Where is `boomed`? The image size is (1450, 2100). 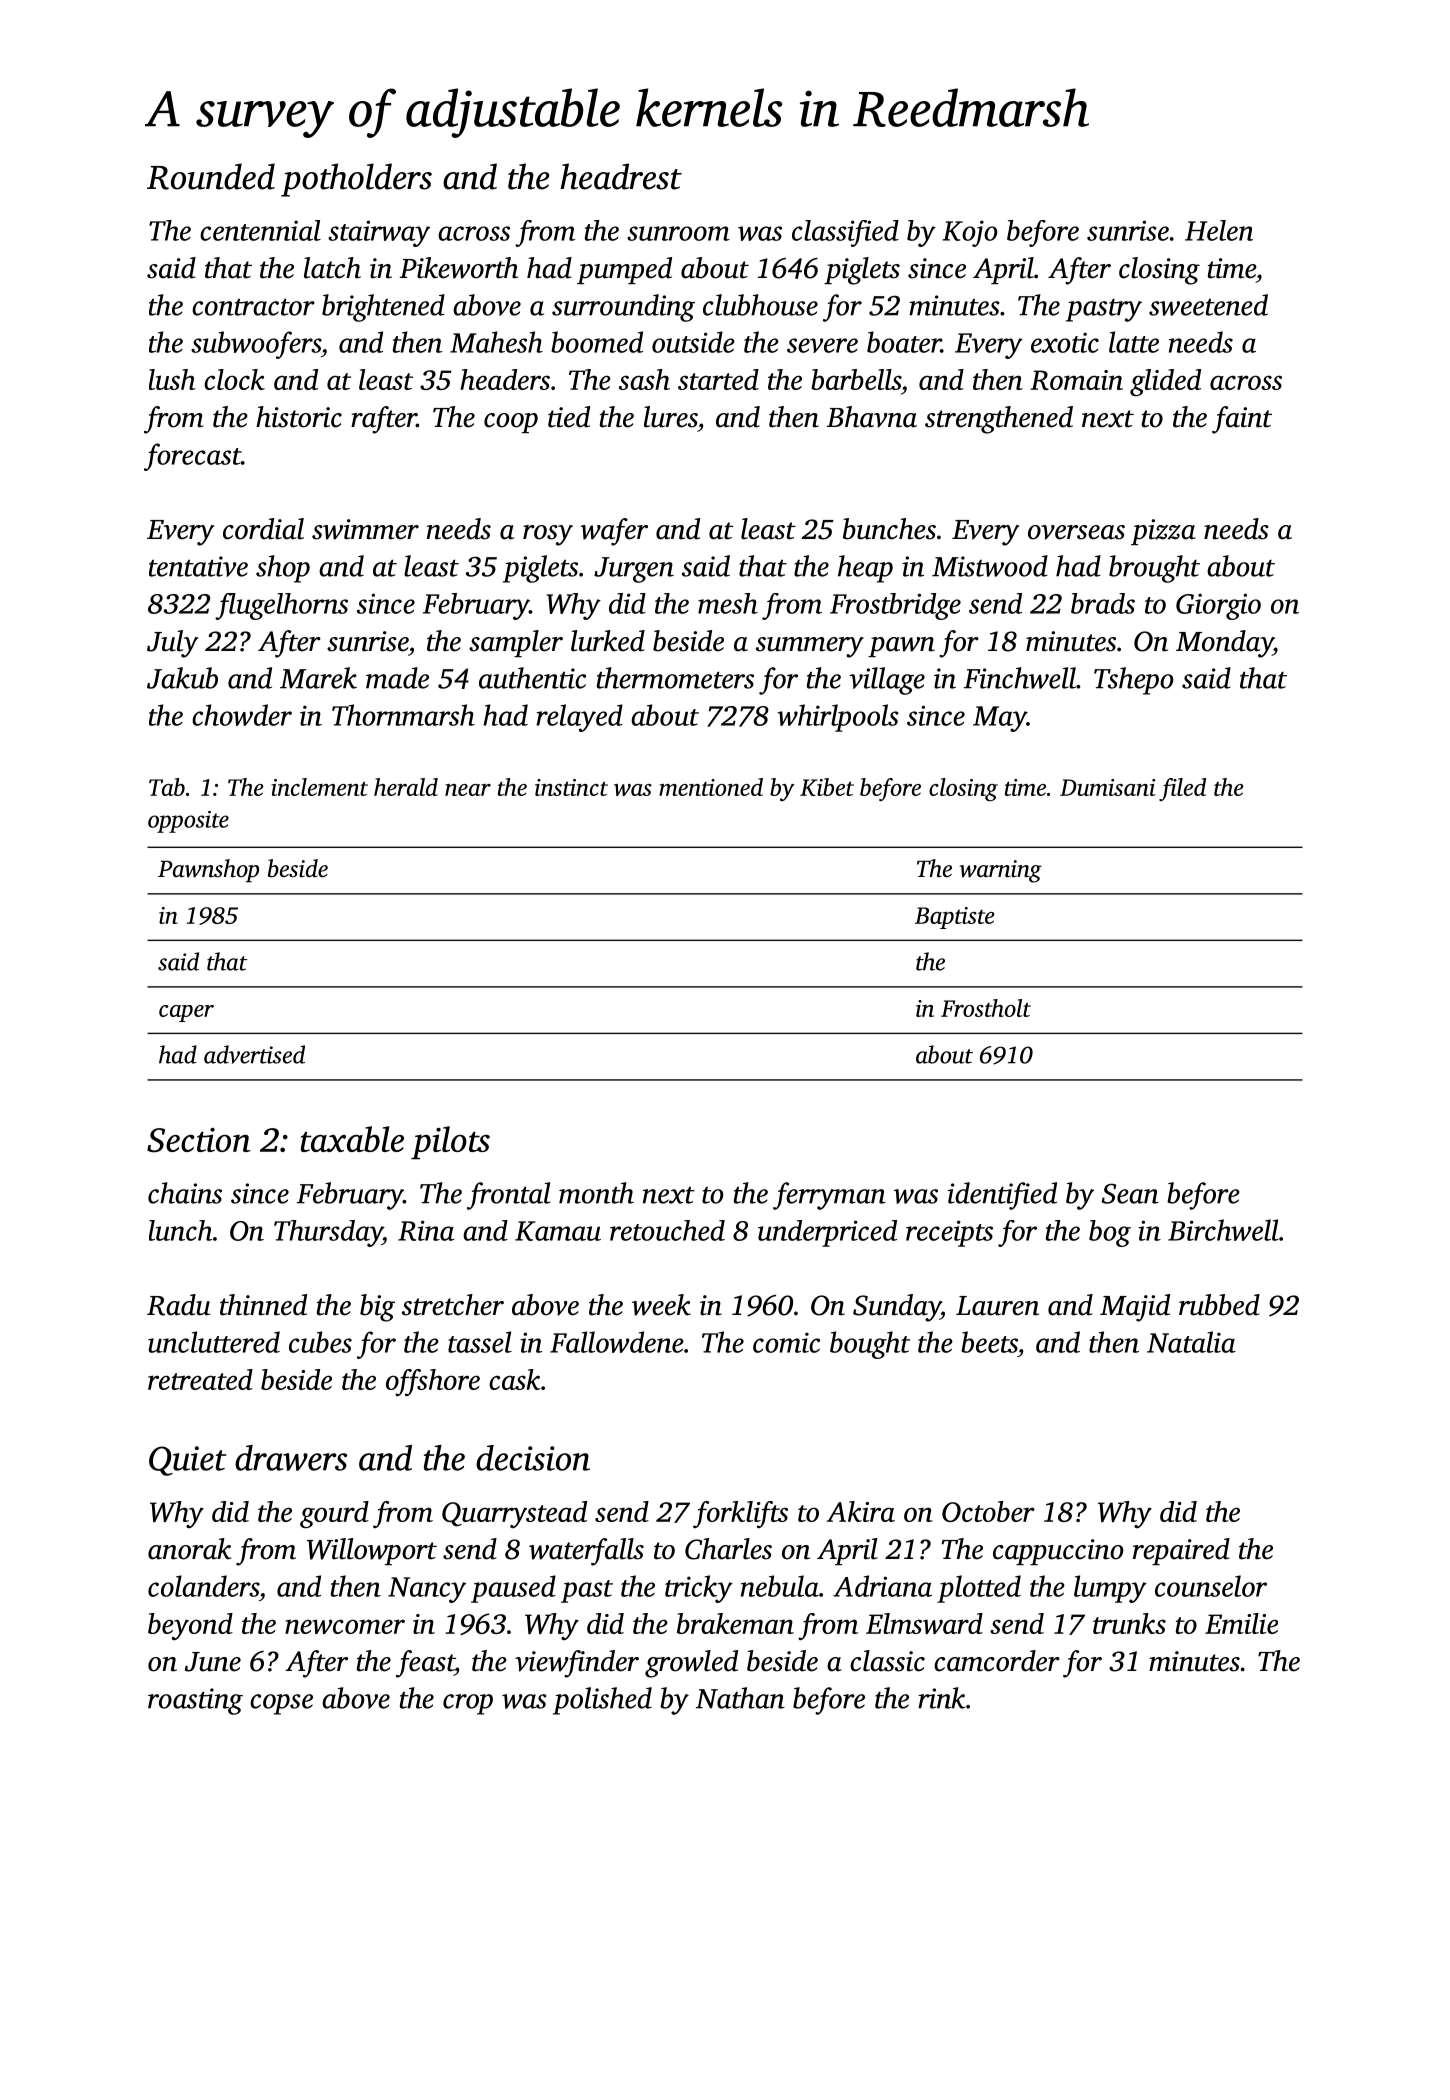
boomed is located at coordinates (597, 342).
